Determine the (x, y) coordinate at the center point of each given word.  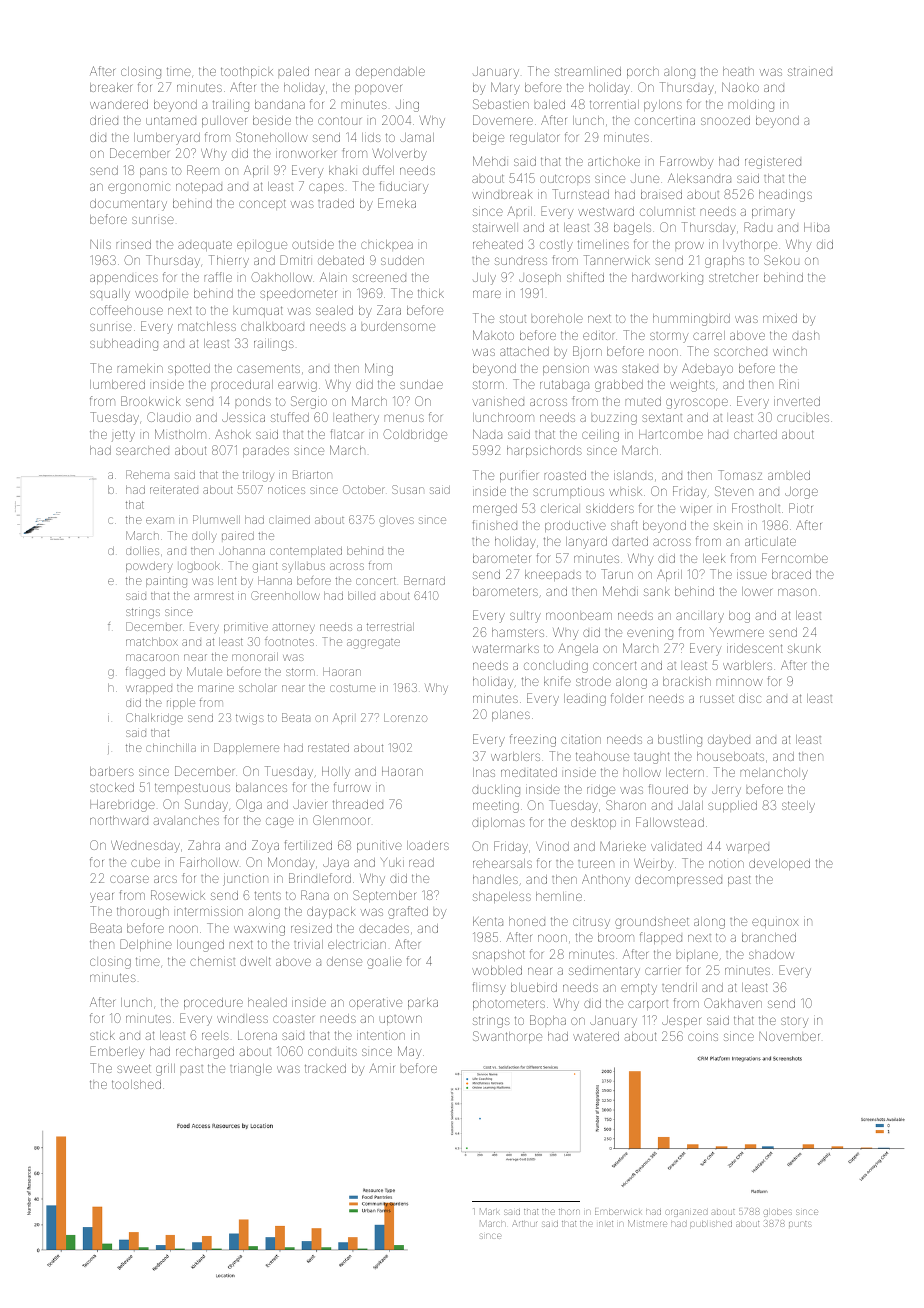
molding (751, 106)
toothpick (247, 72)
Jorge (801, 493)
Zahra (204, 845)
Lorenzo (406, 718)
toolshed (136, 1084)
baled (550, 104)
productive (575, 526)
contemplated (306, 552)
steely (798, 807)
